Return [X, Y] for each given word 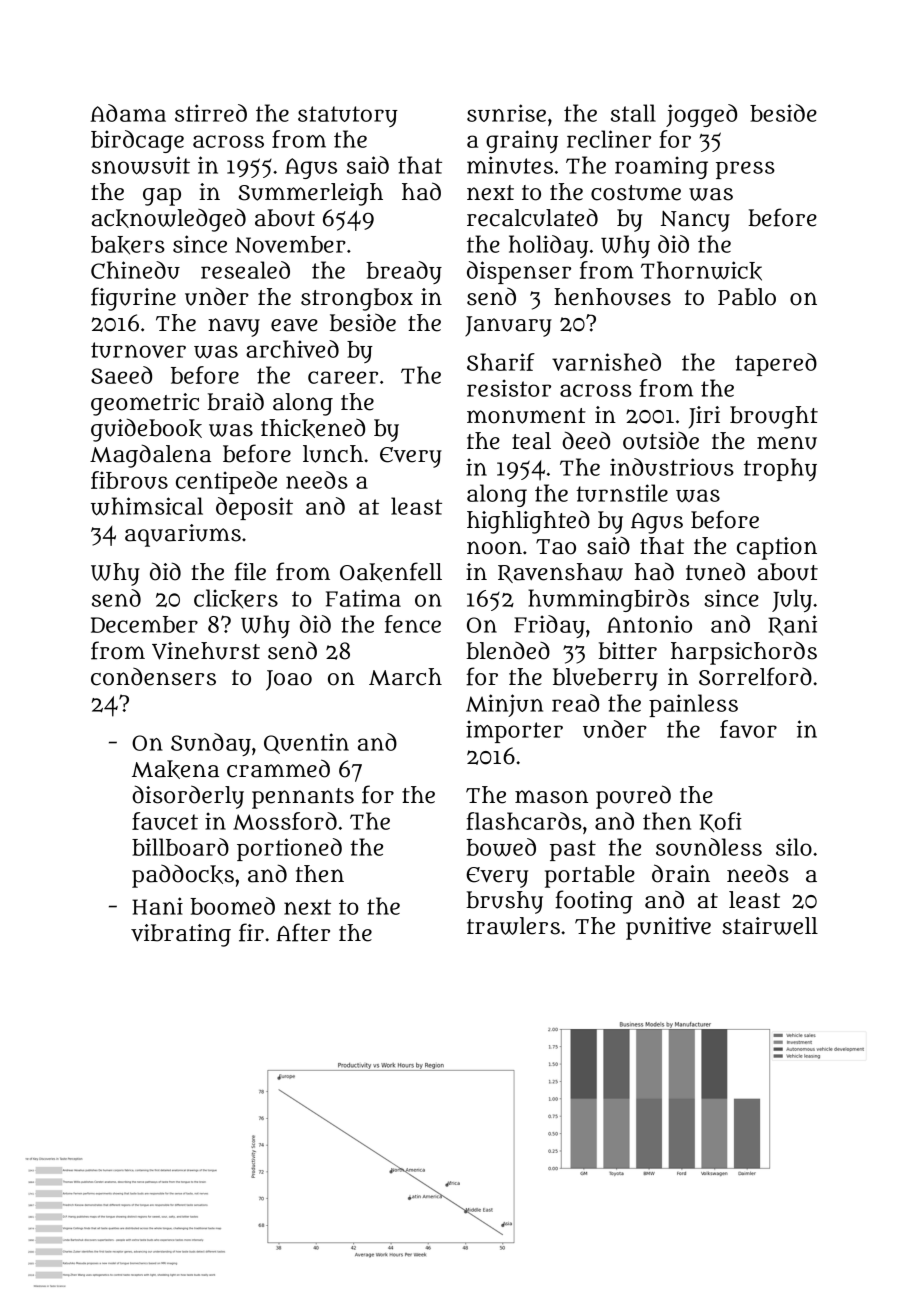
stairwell [770, 926]
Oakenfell [391, 572]
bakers [128, 245]
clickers [236, 599]
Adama [128, 113]
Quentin [306, 743]
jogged [701, 115]
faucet [165, 821]
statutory [348, 116]
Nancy [695, 221]
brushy [504, 902]
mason [551, 797]
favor [748, 729]
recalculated [532, 217]
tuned [715, 571]
